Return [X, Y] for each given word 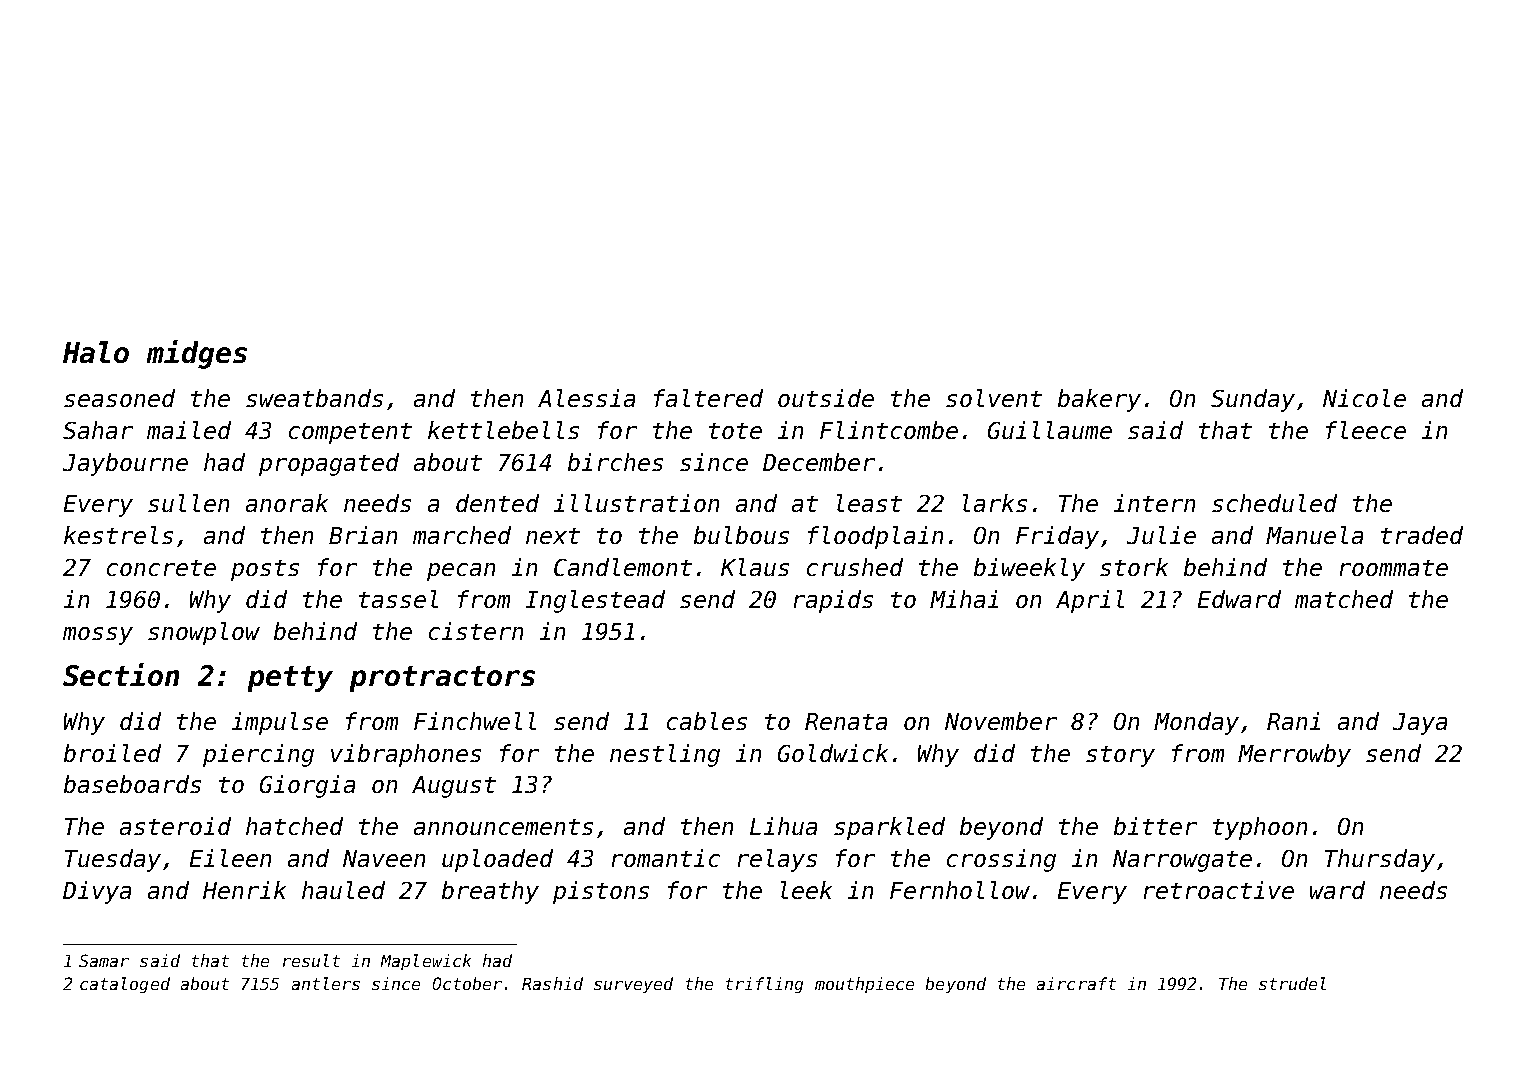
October [467, 983]
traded [1422, 535]
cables [707, 721]
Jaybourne [125, 464]
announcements [503, 827]
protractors [442, 679]
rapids [833, 601]
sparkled [889, 828]
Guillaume [1050, 430]
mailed [189, 430]
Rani [1293, 721]
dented [497, 503]
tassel [398, 599]
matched [1344, 599]
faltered [708, 398]
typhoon [1260, 828]
